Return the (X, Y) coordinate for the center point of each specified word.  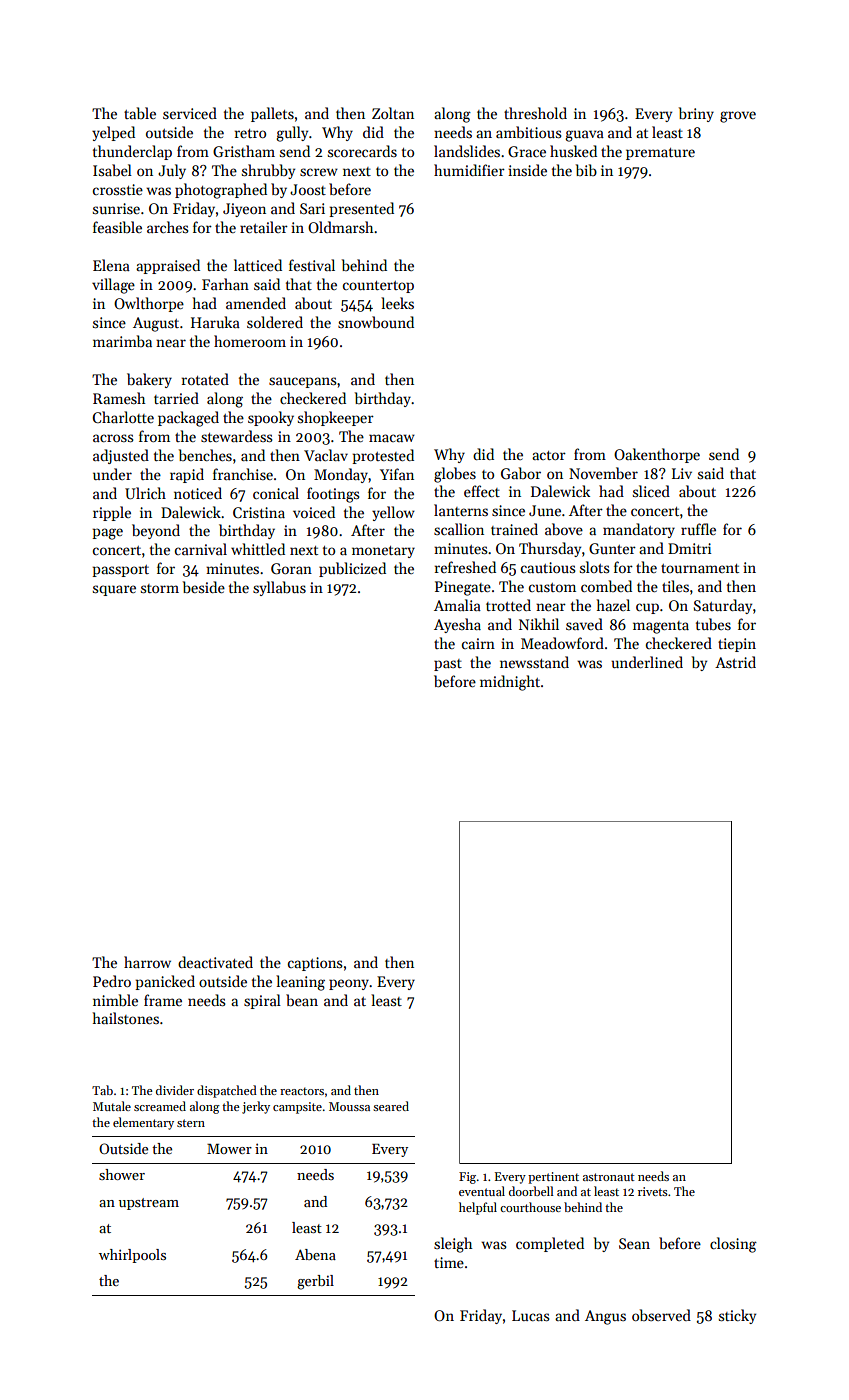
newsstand (534, 662)
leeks (397, 303)
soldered (275, 322)
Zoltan (393, 113)
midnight (510, 683)
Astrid (735, 662)
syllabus (279, 588)
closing (733, 1245)
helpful (478, 1208)
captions (315, 964)
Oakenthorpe (657, 455)
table (140, 113)
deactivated (215, 962)
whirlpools (132, 1256)
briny (696, 114)
